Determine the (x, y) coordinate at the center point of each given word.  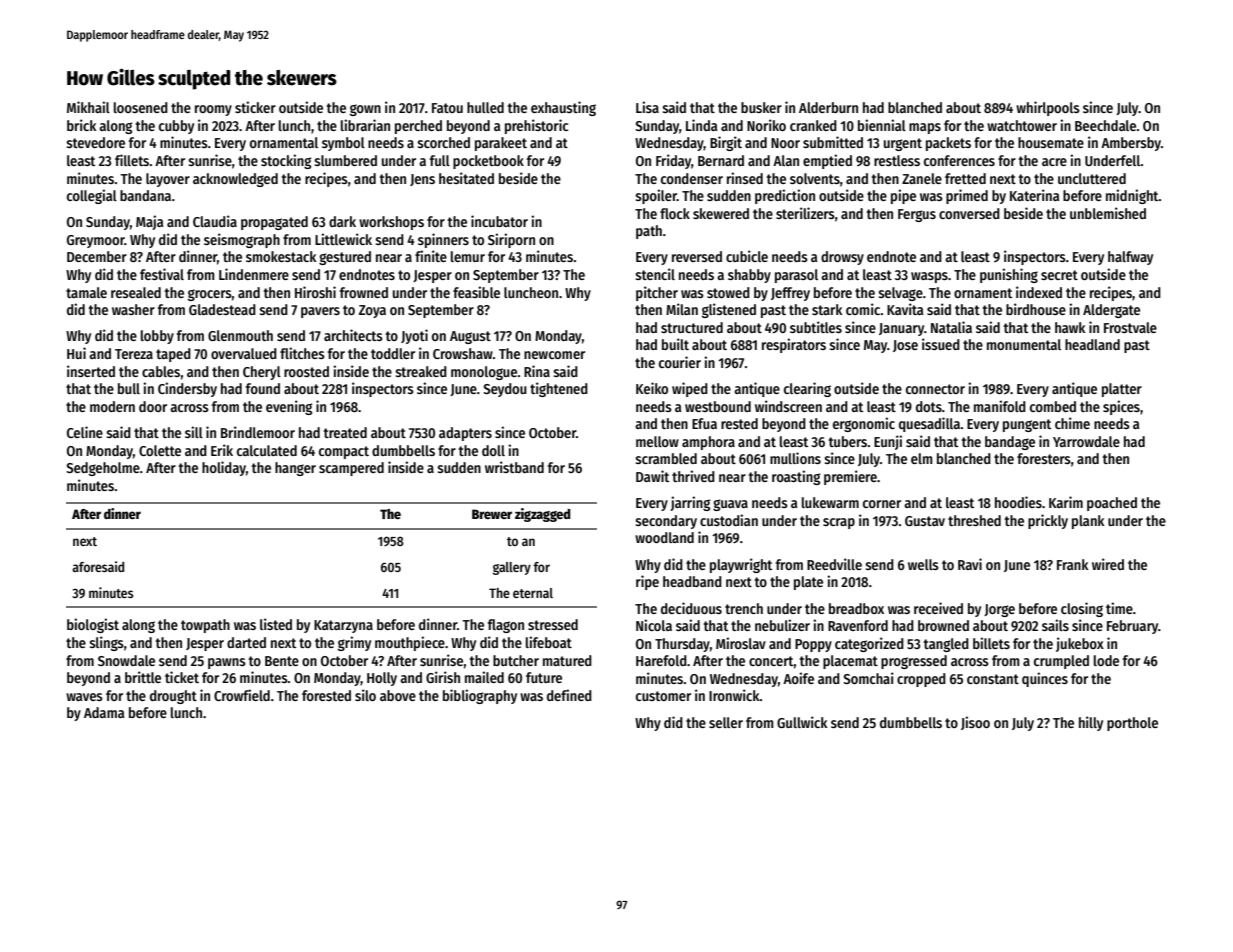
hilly (1091, 723)
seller (726, 722)
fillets (132, 160)
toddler (393, 353)
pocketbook (488, 162)
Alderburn (828, 107)
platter (1122, 390)
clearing (807, 389)
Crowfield (242, 695)
